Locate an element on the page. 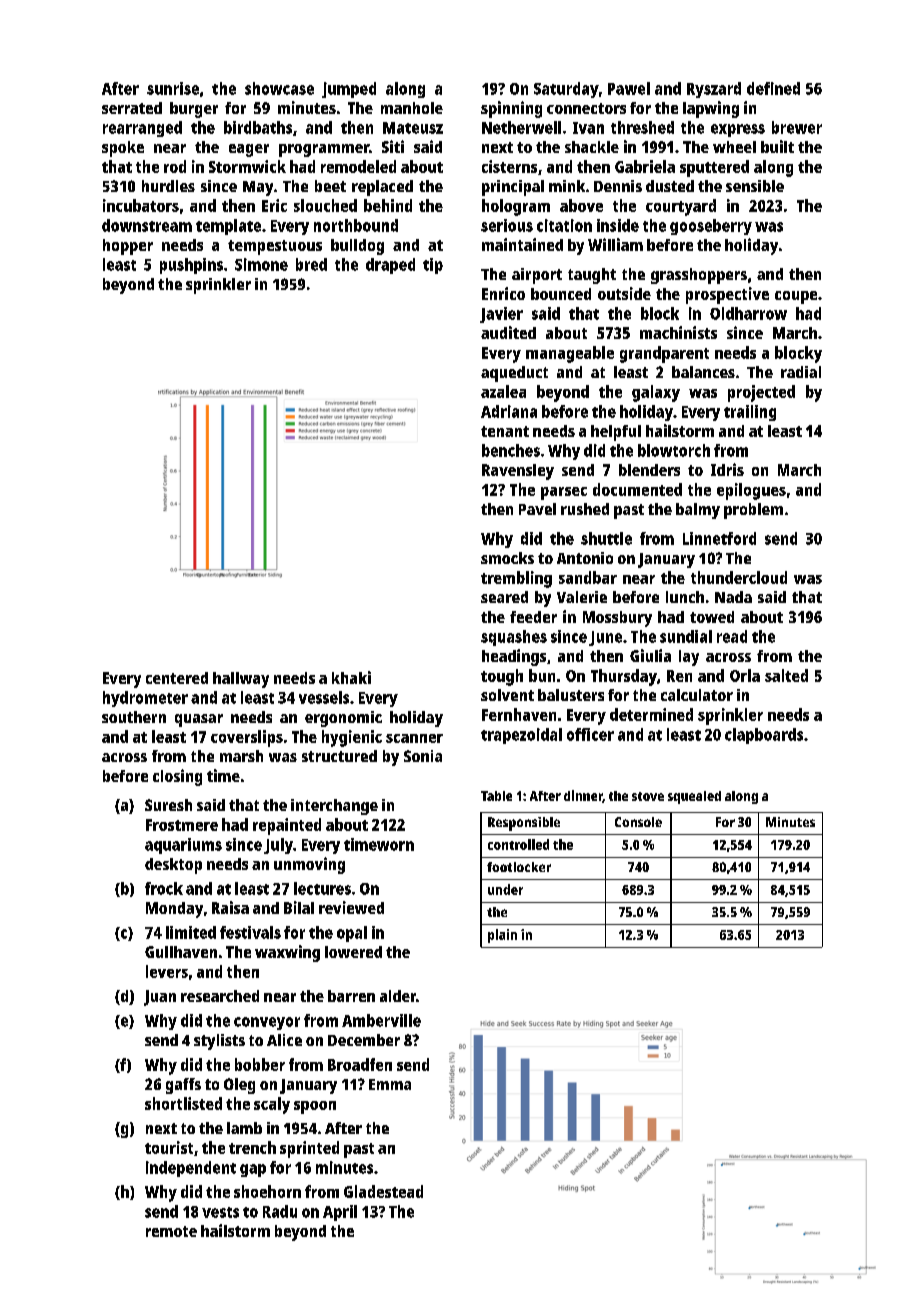  outside is located at coordinates (624, 293).
